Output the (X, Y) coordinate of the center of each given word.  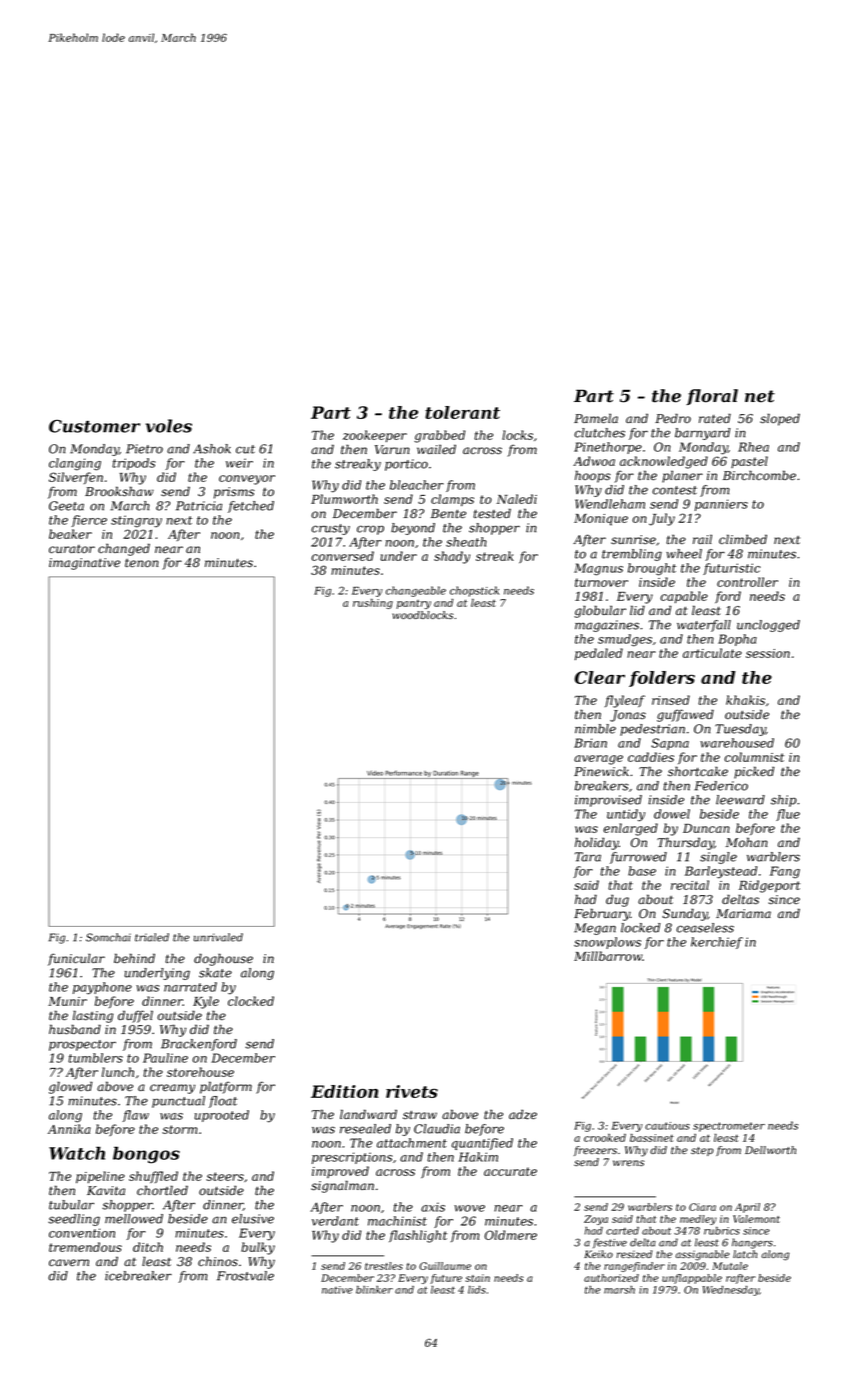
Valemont (756, 1219)
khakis (745, 700)
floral (712, 397)
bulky (258, 1248)
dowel (672, 814)
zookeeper (375, 436)
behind (134, 958)
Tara (588, 857)
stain (477, 1278)
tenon (142, 563)
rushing (373, 604)
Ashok (212, 449)
